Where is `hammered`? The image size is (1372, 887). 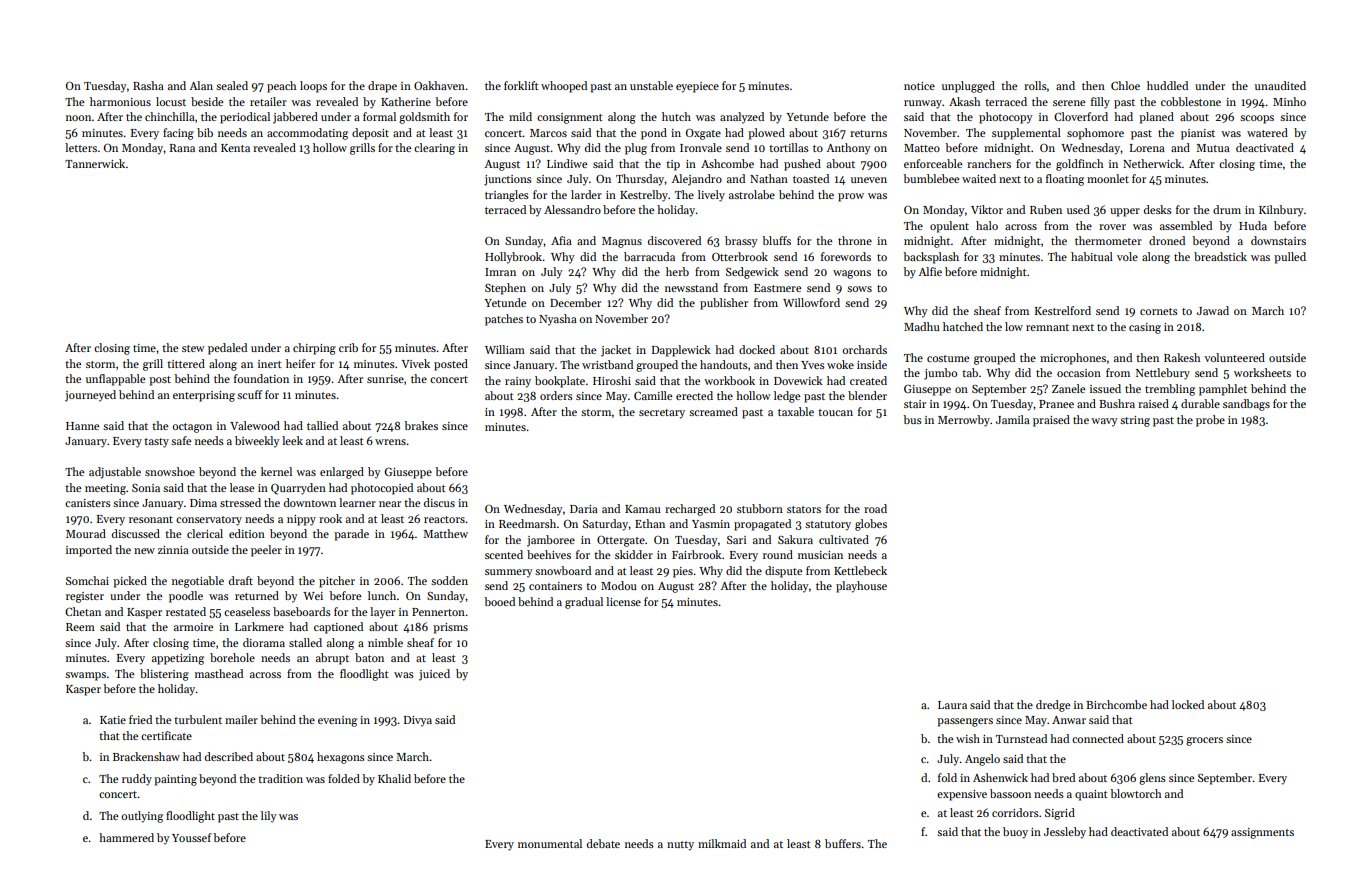 hammered is located at coordinates (126, 837).
